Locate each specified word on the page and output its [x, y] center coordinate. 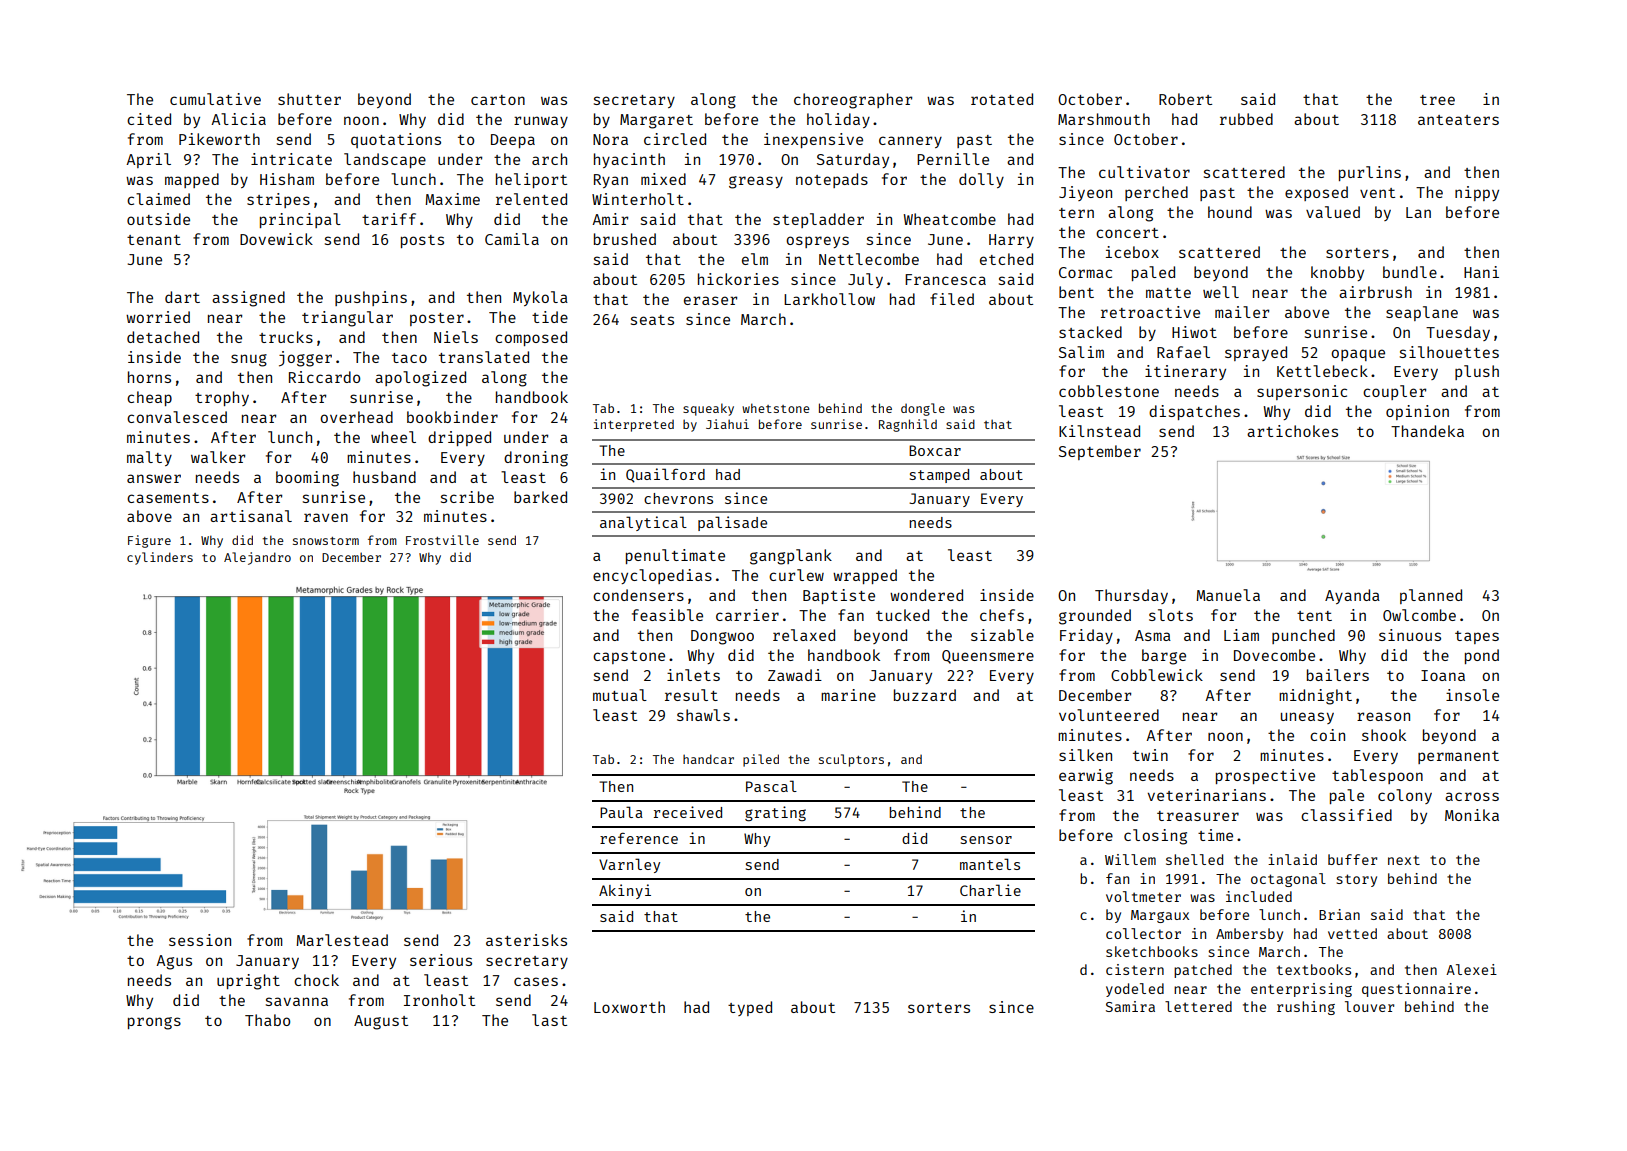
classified [1346, 815]
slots [1171, 615]
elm [755, 259]
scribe [467, 497]
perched [1156, 193]
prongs [154, 1023]
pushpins [371, 298]
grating [775, 814]
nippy [1477, 193]
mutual [620, 695]
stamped [939, 476]
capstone [629, 657]
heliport [531, 180]
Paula [621, 812]
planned [1431, 596]
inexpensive [813, 140]
